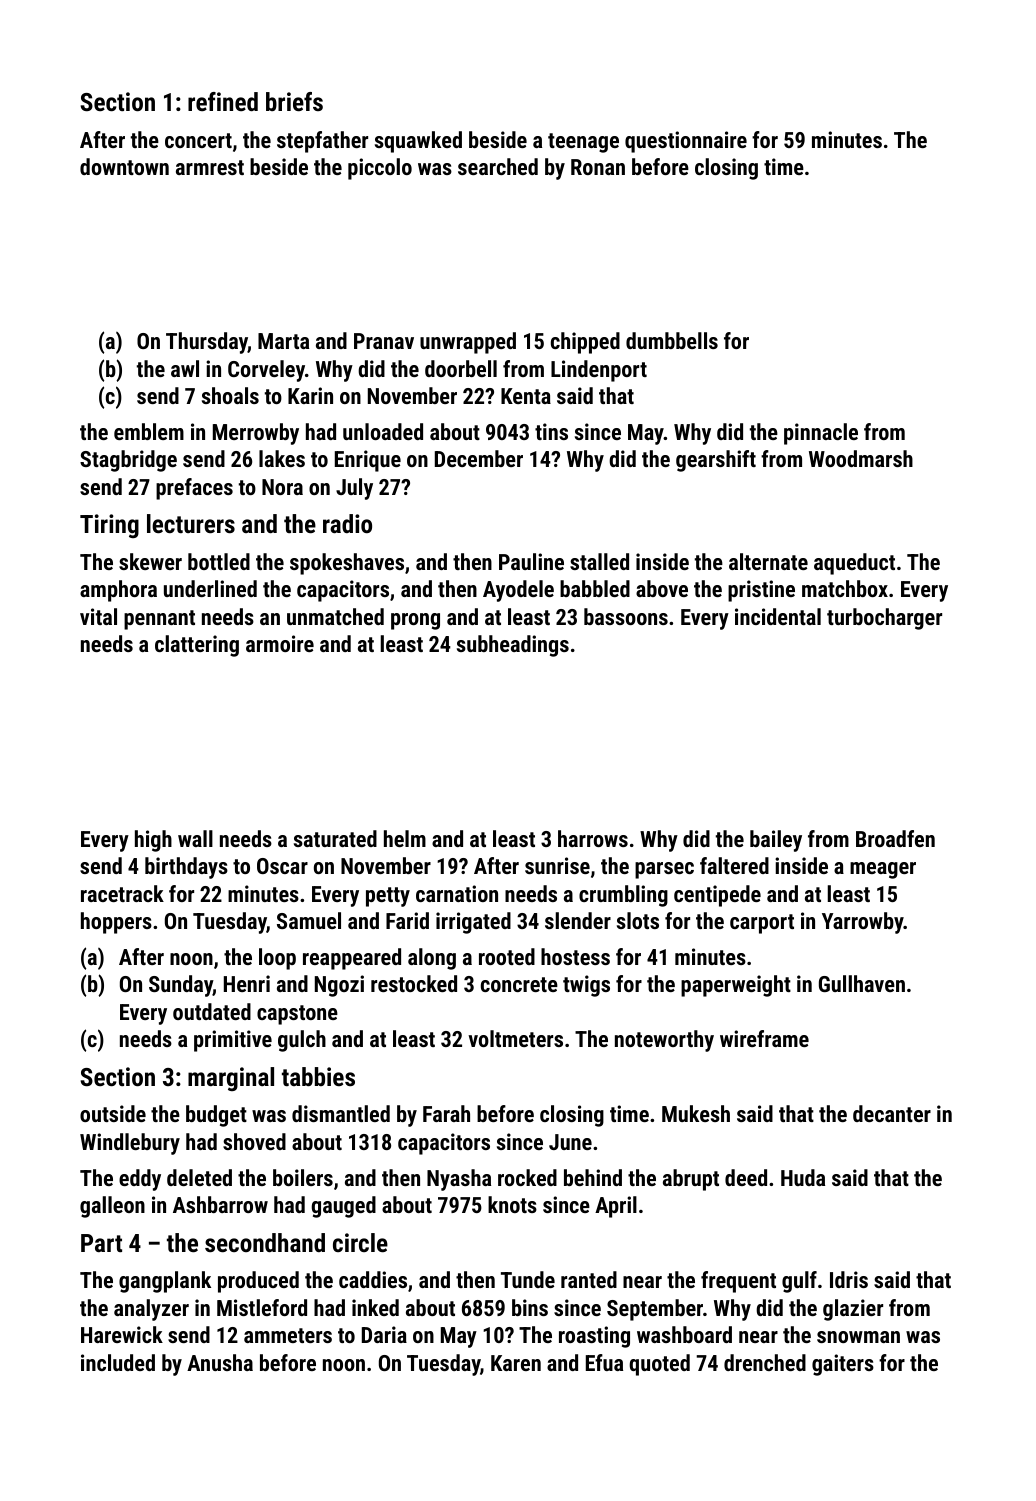 This image has height=1501, width=1036. What do you see at coordinates (854, 564) in the image?
I see `aqueduct` at bounding box center [854, 564].
